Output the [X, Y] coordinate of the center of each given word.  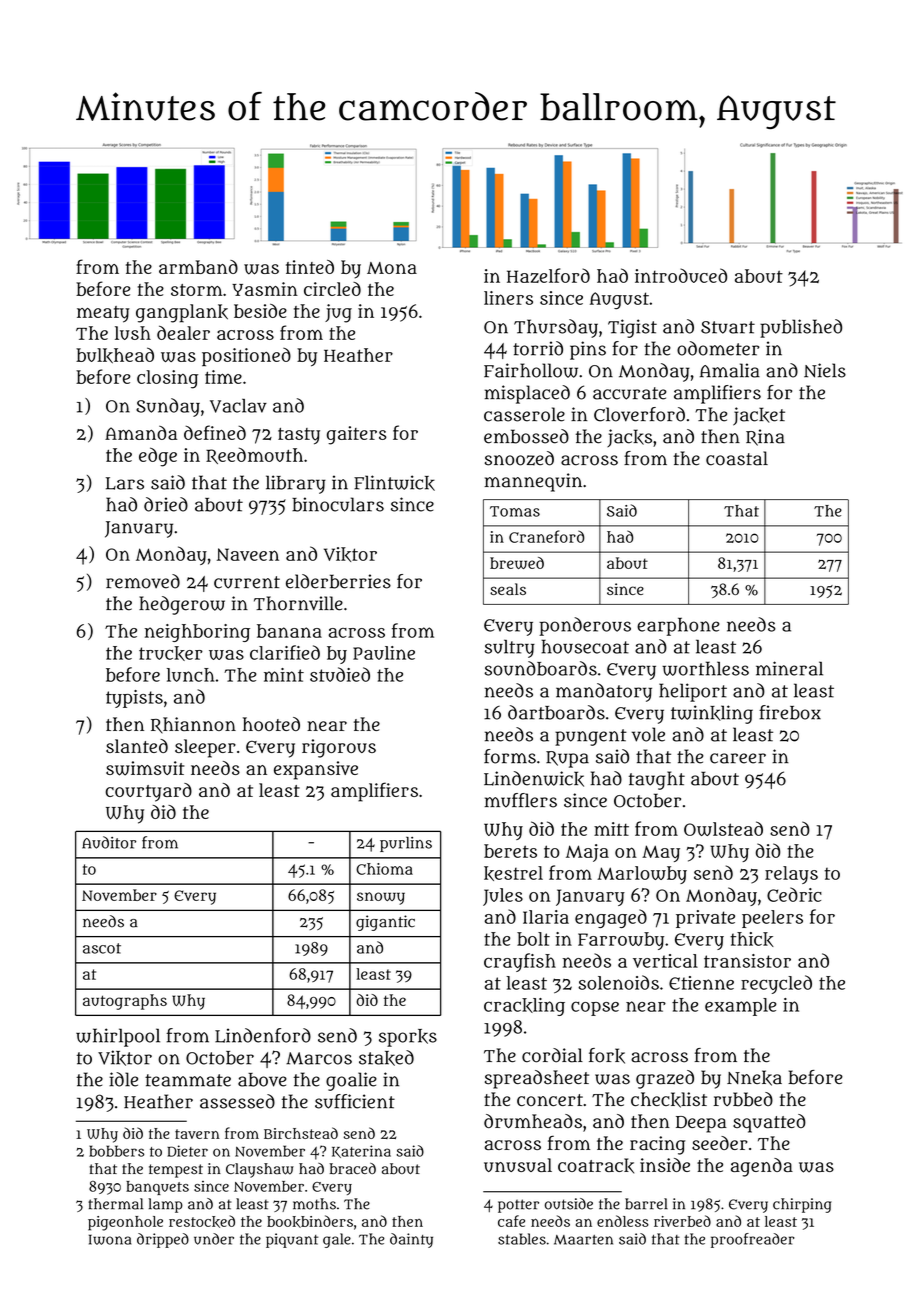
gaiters [357, 435]
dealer [183, 332]
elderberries [338, 581]
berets [510, 851]
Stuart [728, 327]
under [214, 1239]
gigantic [385, 923]
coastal [737, 458]
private [705, 919]
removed [143, 581]
